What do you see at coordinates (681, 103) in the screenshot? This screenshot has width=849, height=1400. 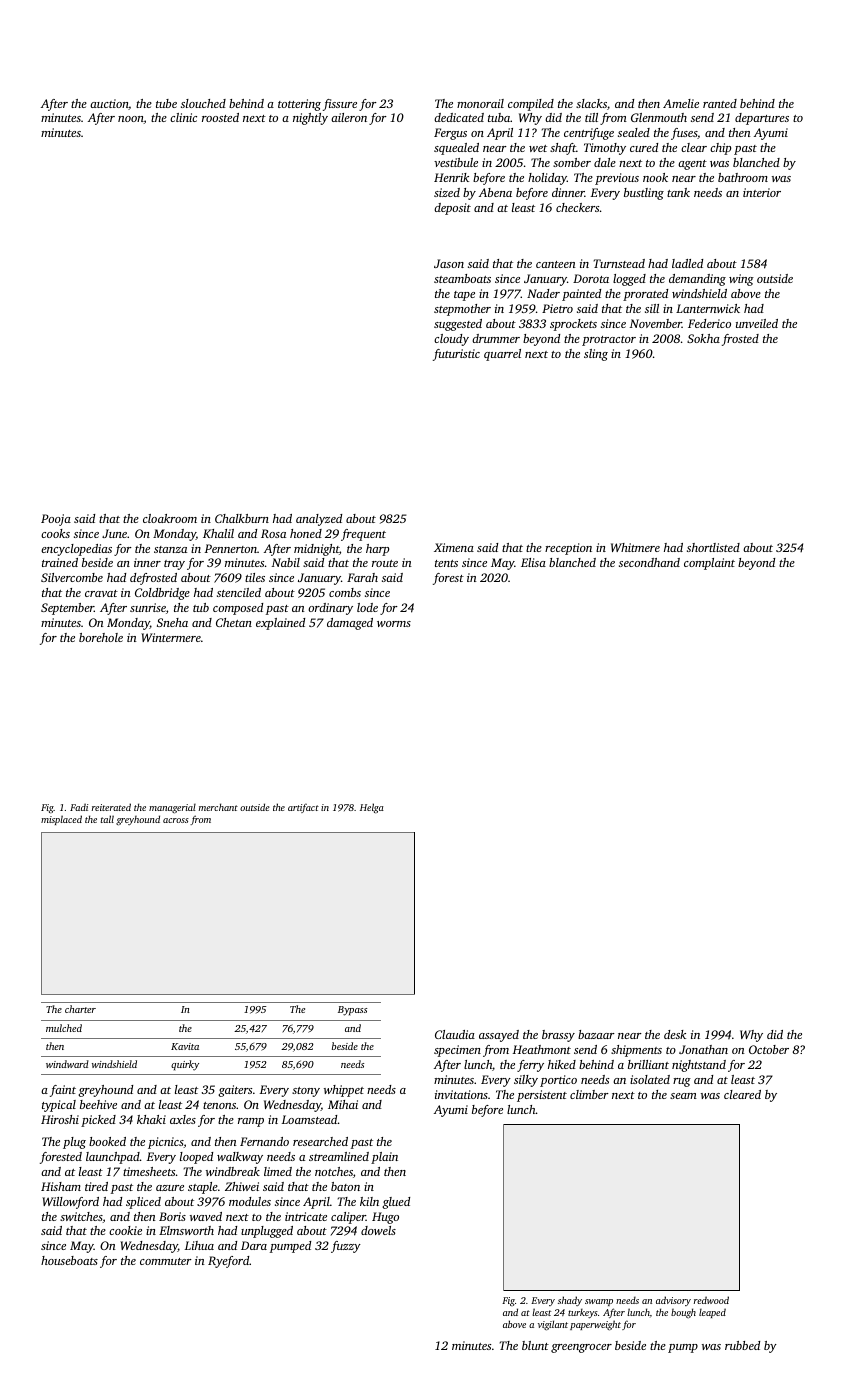 I see `Amelie` at bounding box center [681, 103].
